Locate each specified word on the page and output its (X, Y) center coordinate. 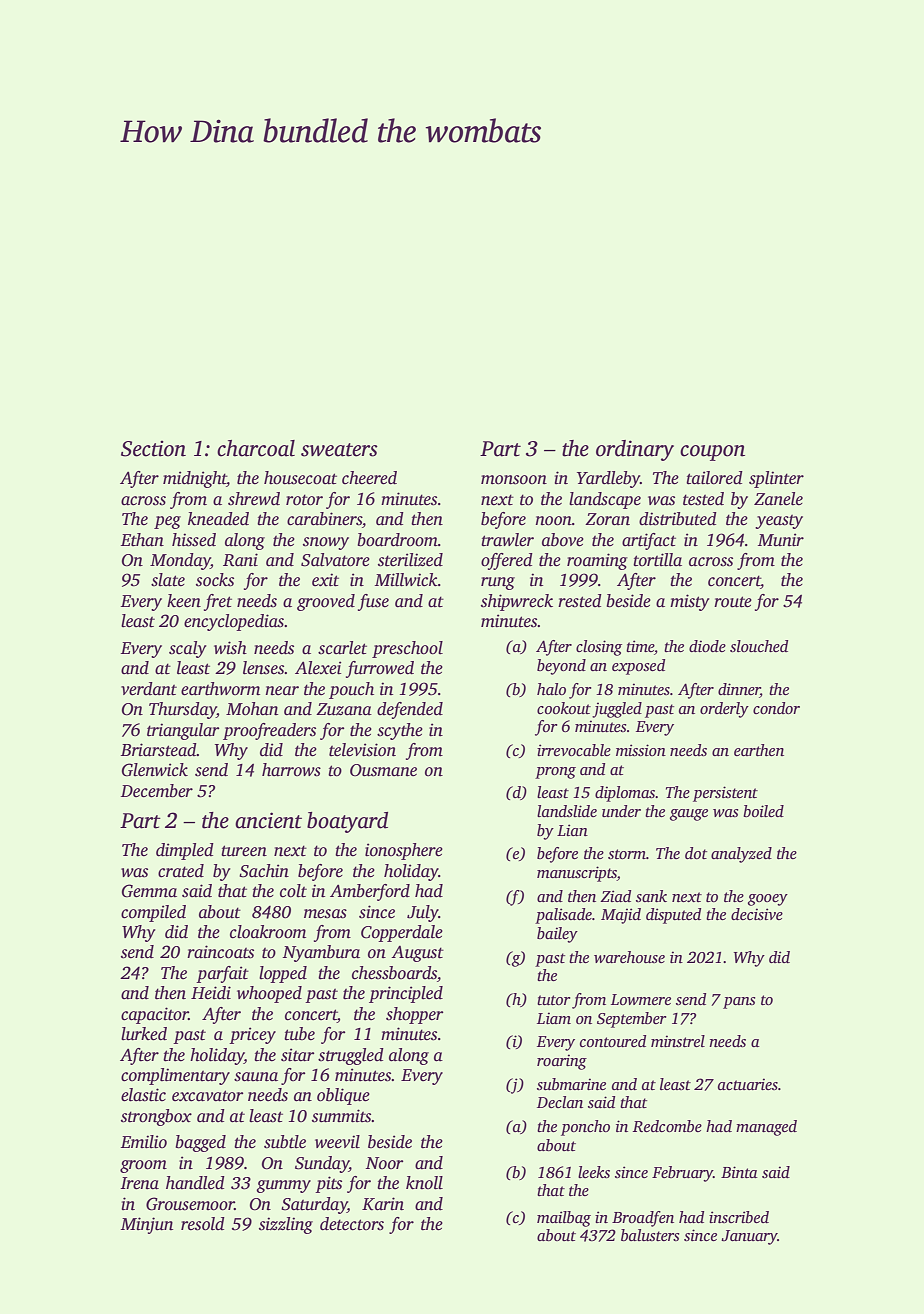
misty (690, 602)
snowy (326, 543)
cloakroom (268, 932)
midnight (195, 479)
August (417, 954)
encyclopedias (234, 622)
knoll (424, 1183)
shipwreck (517, 602)
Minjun (147, 1225)
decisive (757, 914)
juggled (617, 710)
